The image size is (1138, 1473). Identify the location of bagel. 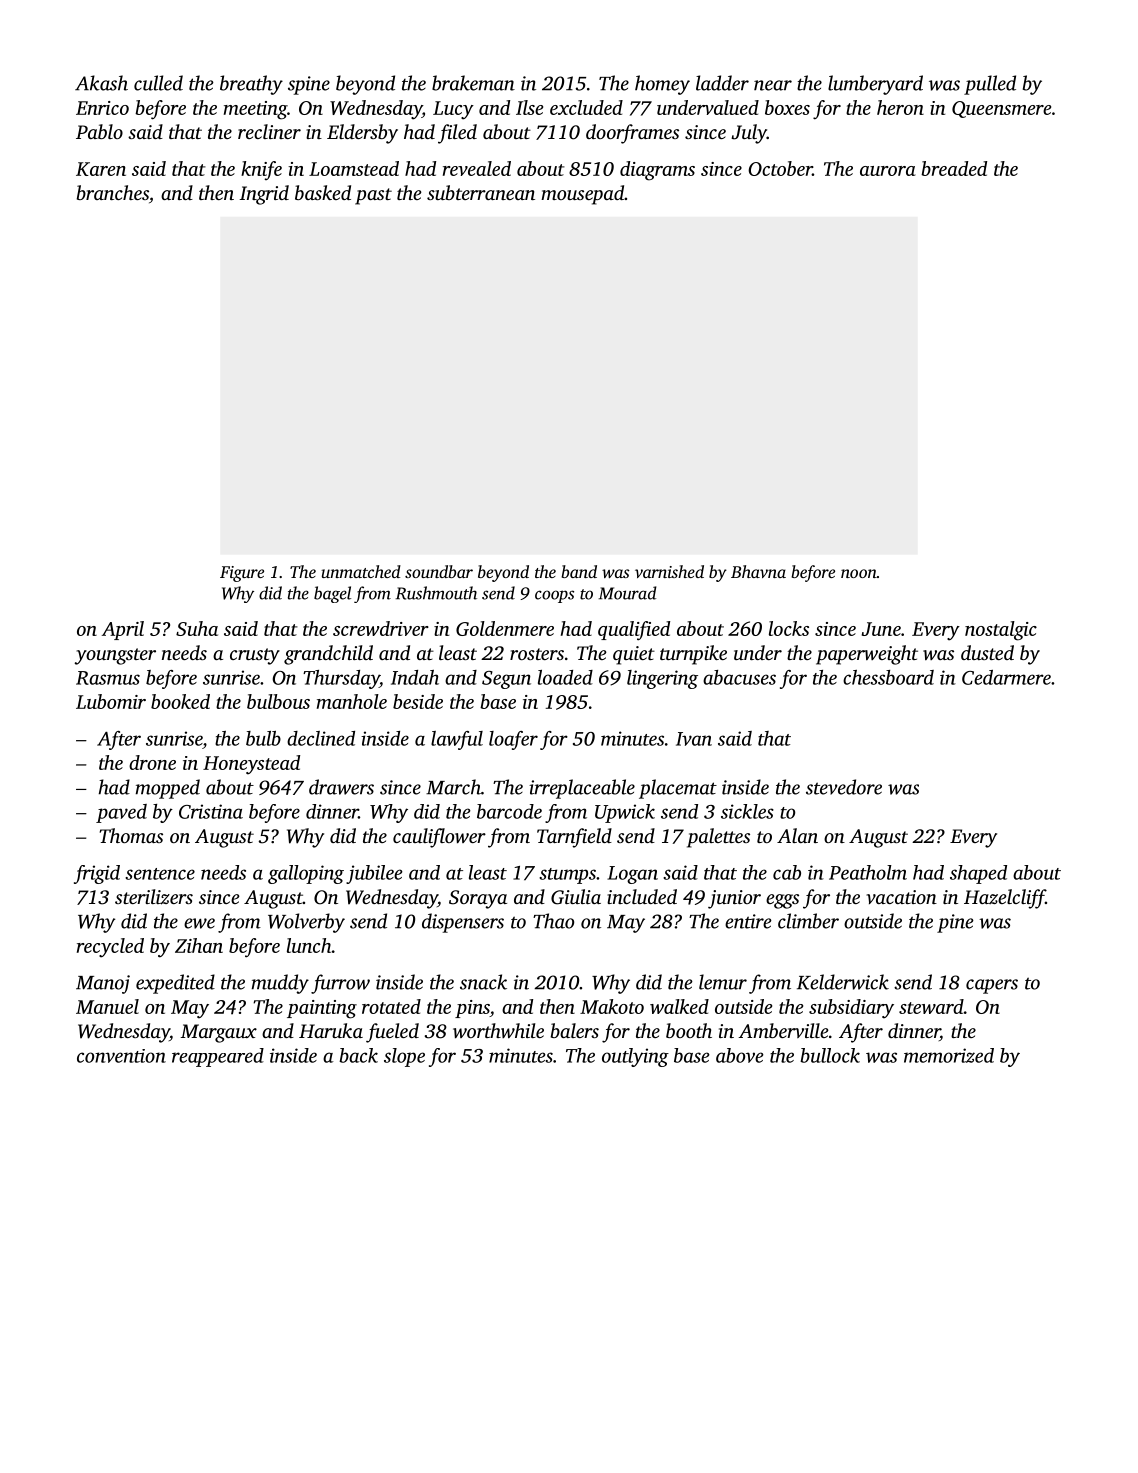
(332, 594).
